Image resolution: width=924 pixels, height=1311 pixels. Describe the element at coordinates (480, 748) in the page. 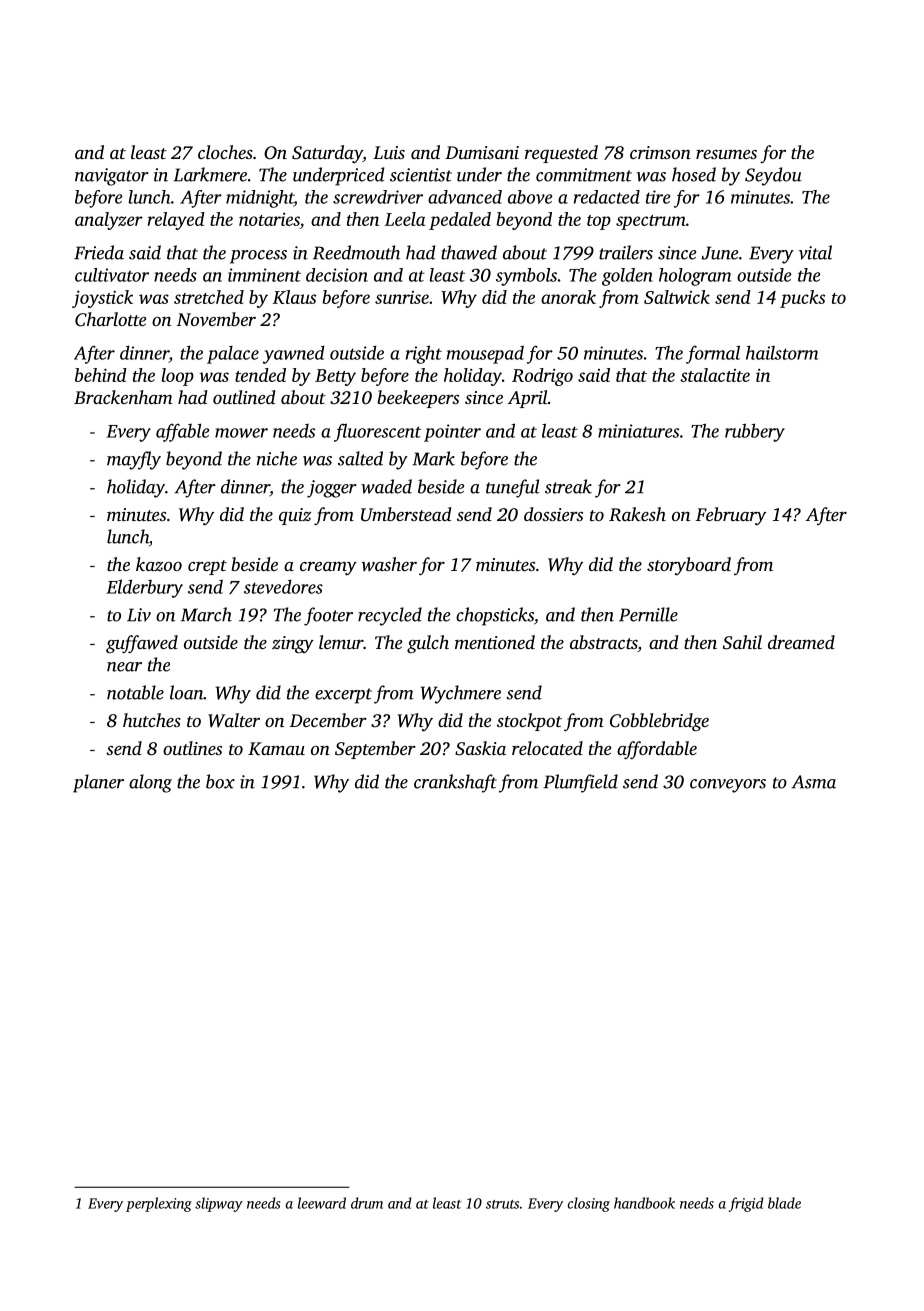

I see `Saskia` at that location.
